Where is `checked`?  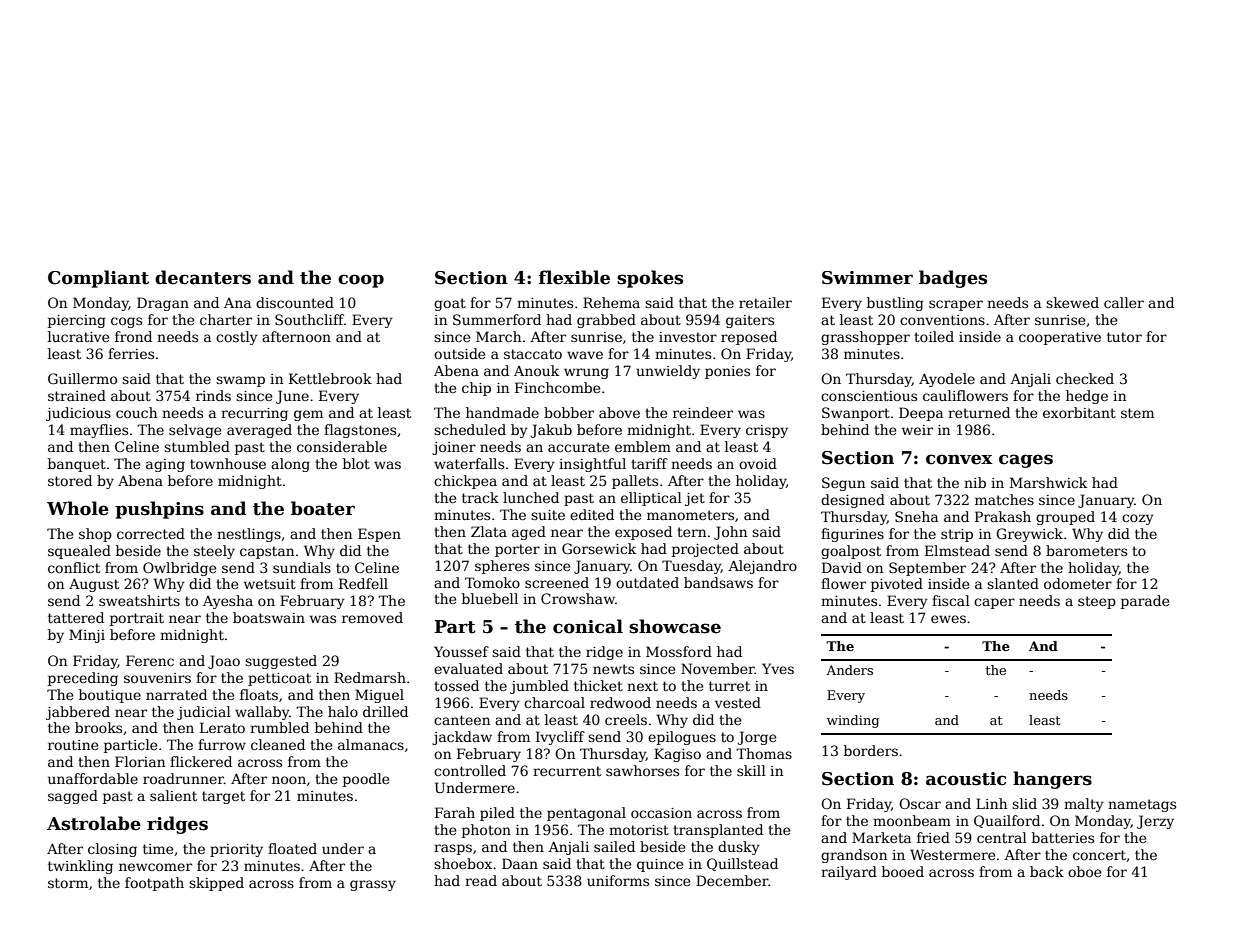
checked is located at coordinates (1085, 378).
